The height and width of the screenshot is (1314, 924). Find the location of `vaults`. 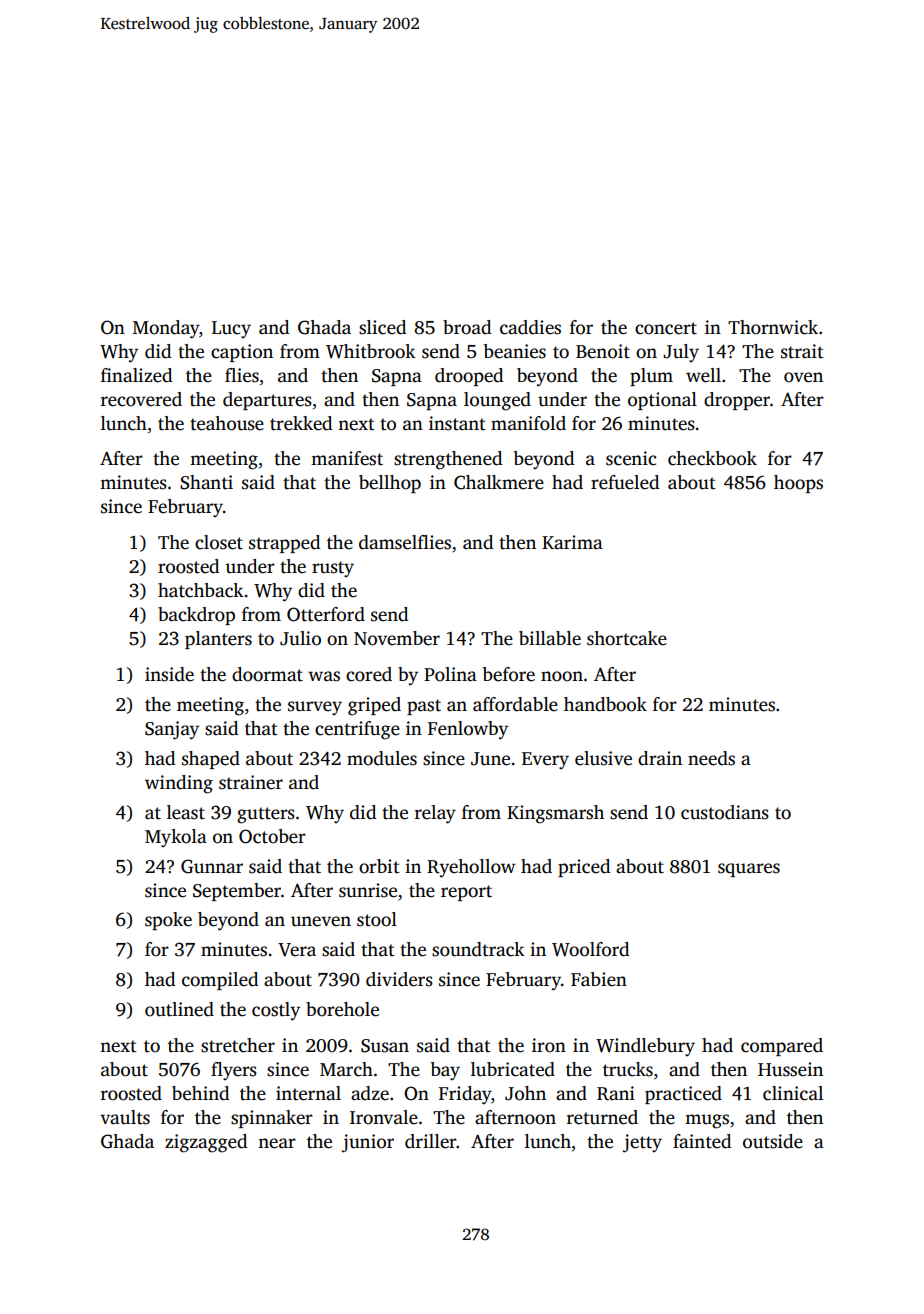

vaults is located at coordinates (125, 1117).
